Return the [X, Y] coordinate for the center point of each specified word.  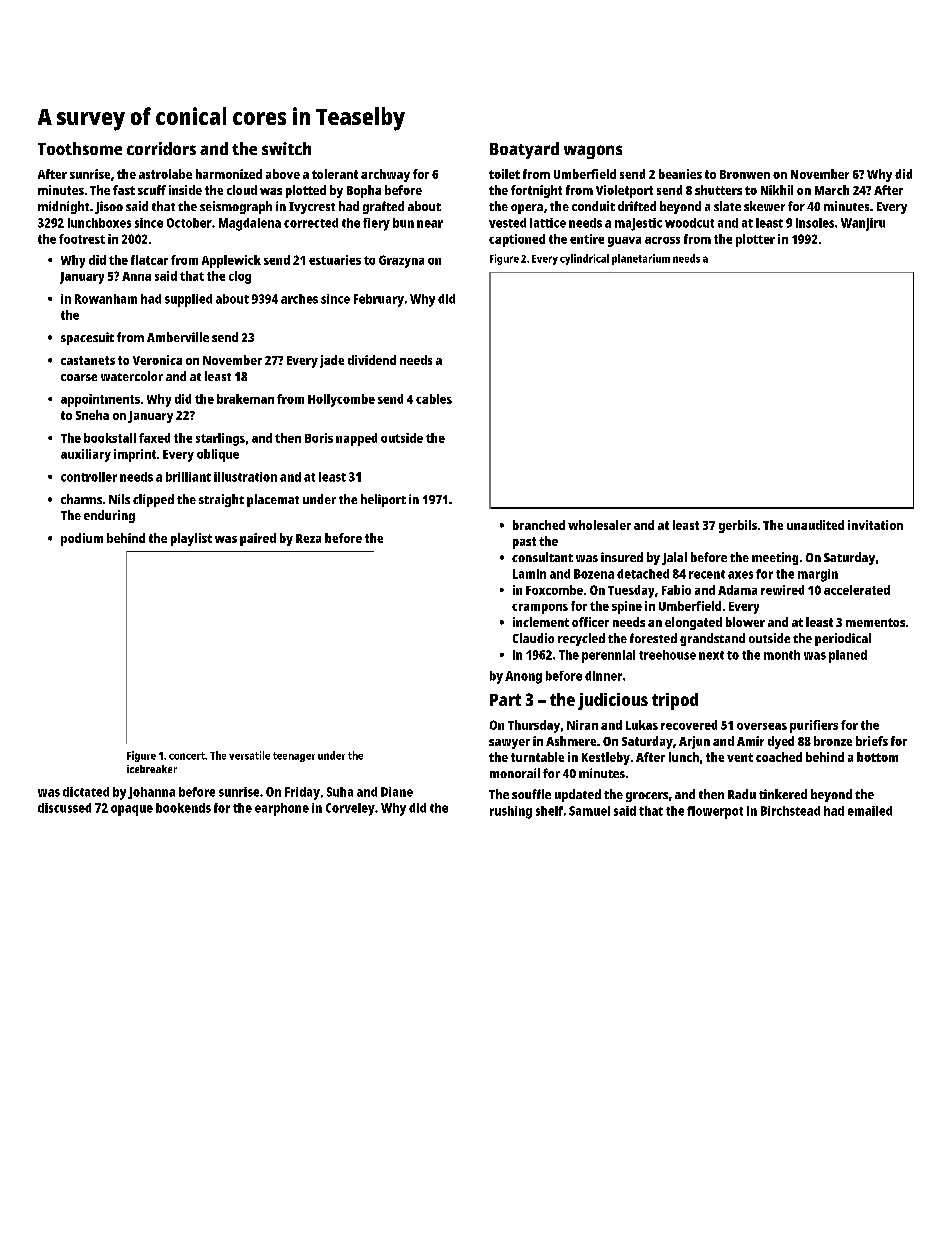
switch [286, 148]
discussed [64, 808]
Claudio [533, 638]
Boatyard [524, 150]
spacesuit [87, 338]
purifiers [814, 726]
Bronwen [745, 174]
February [379, 300]
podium [82, 539]
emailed [870, 811]
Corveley [350, 809]
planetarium [641, 259]
